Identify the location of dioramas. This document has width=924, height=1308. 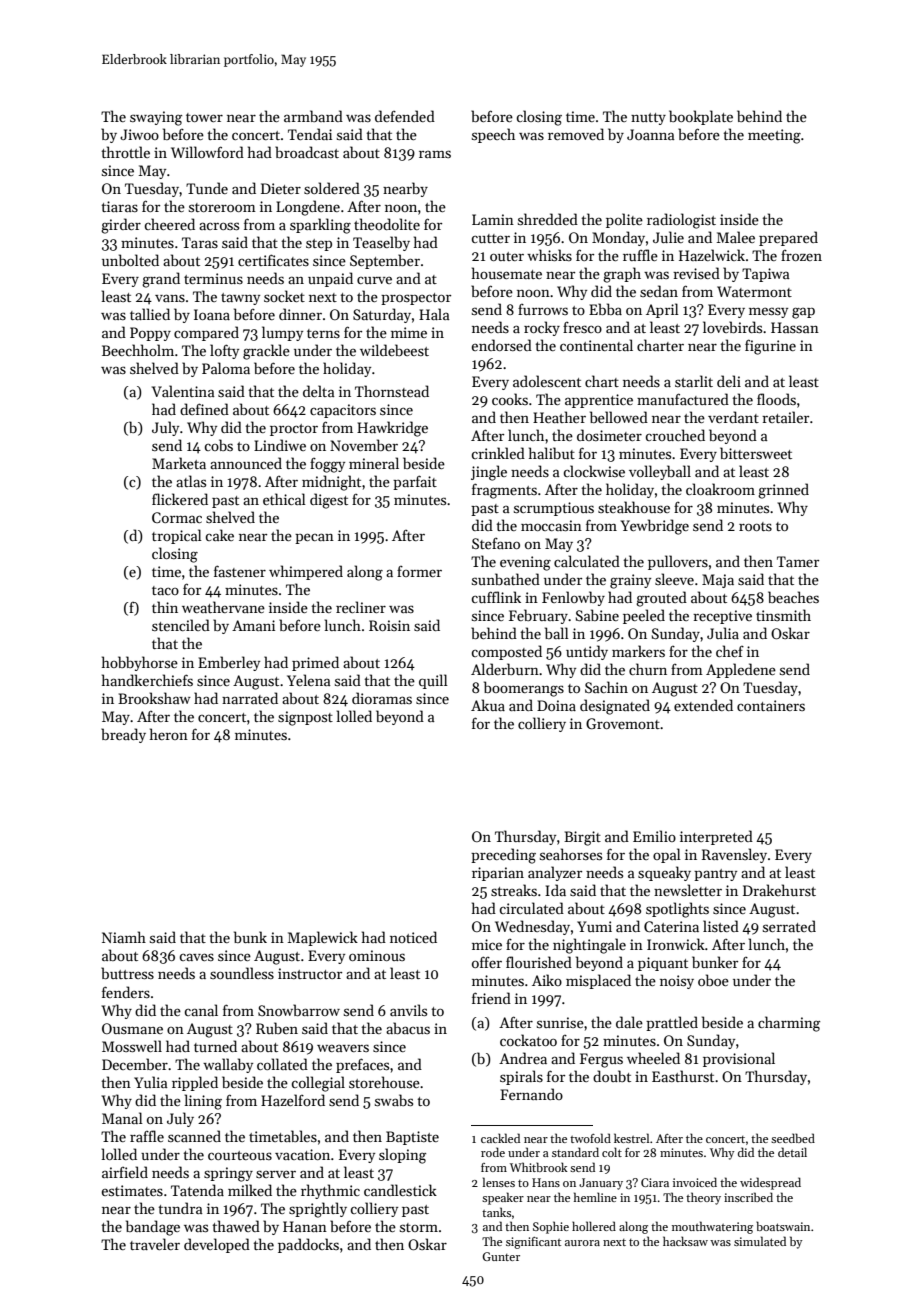
(382, 698).
